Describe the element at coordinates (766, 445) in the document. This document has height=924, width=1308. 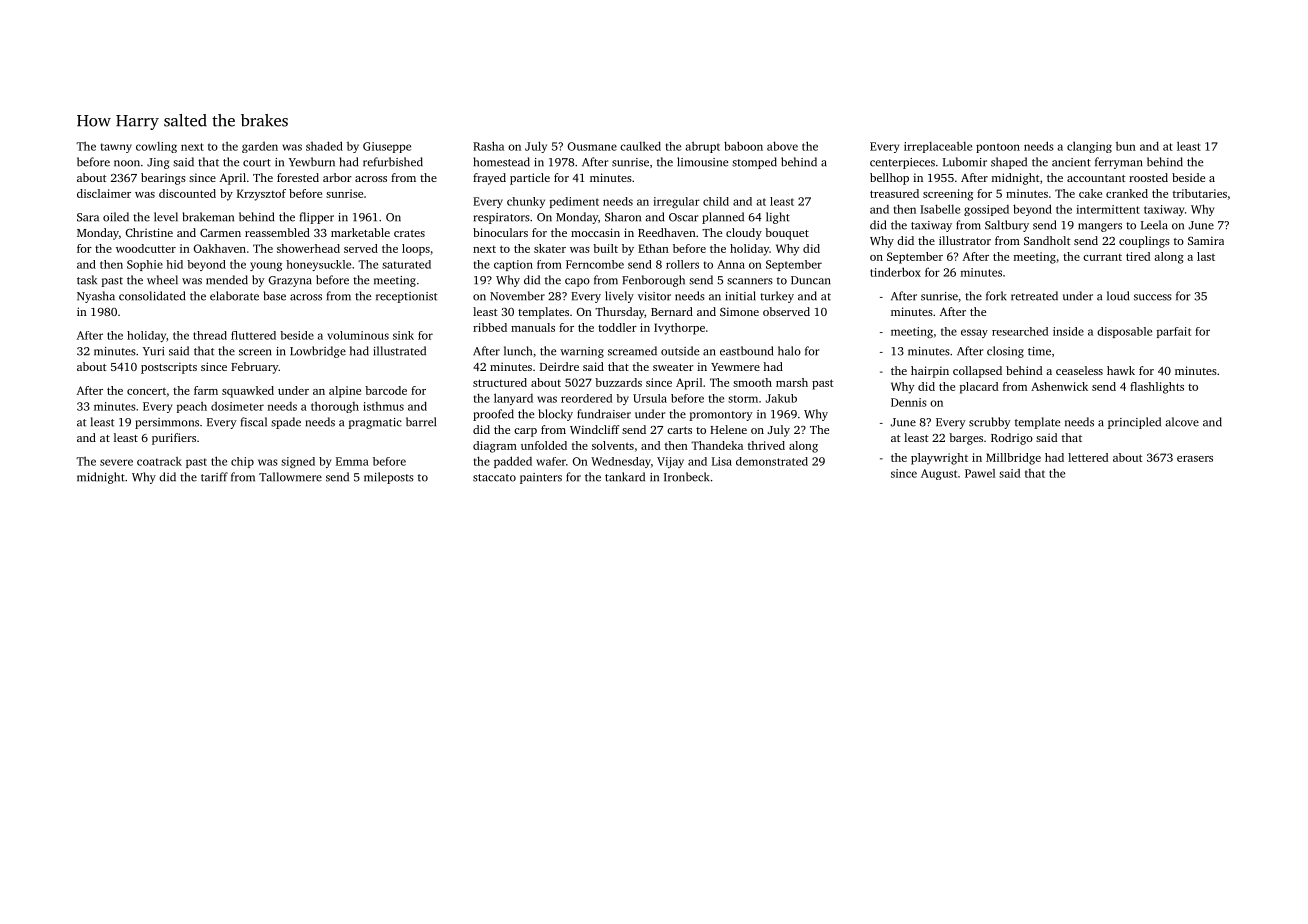
I see `thrived` at that location.
